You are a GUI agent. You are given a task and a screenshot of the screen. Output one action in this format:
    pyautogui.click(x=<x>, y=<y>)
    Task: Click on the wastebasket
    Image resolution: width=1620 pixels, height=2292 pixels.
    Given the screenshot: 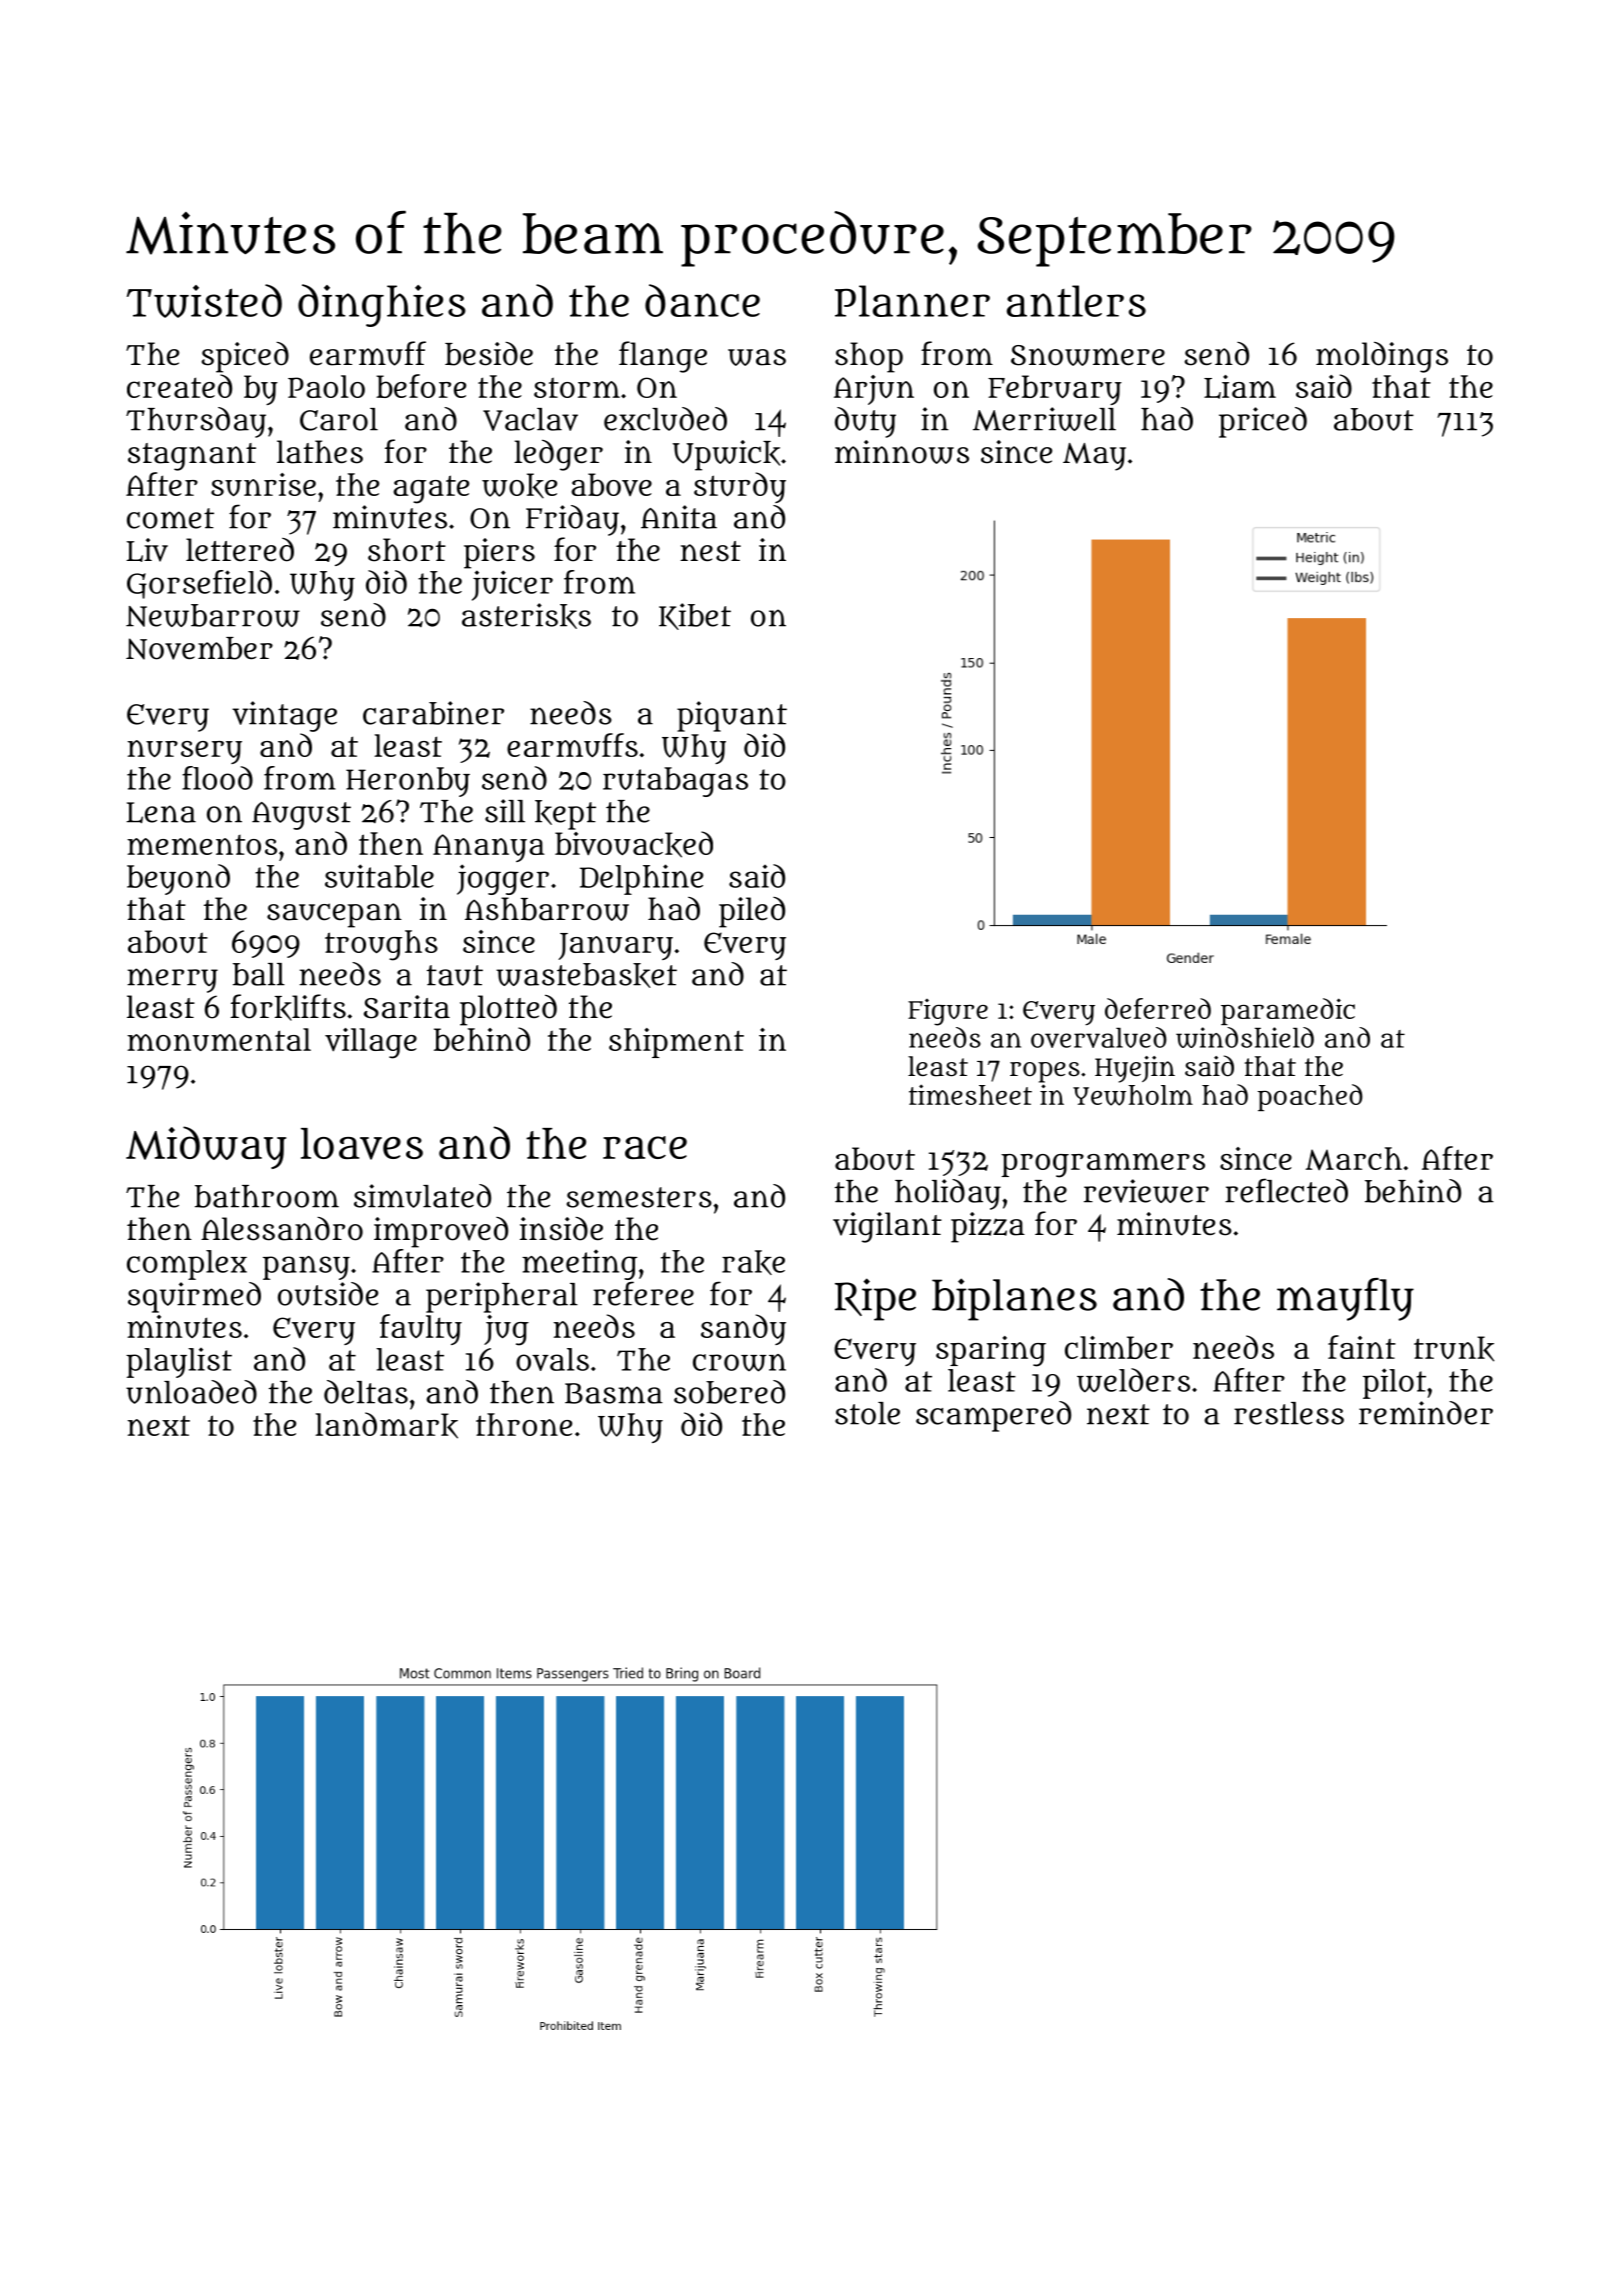 What is the action you would take?
    pyautogui.click(x=586, y=975)
